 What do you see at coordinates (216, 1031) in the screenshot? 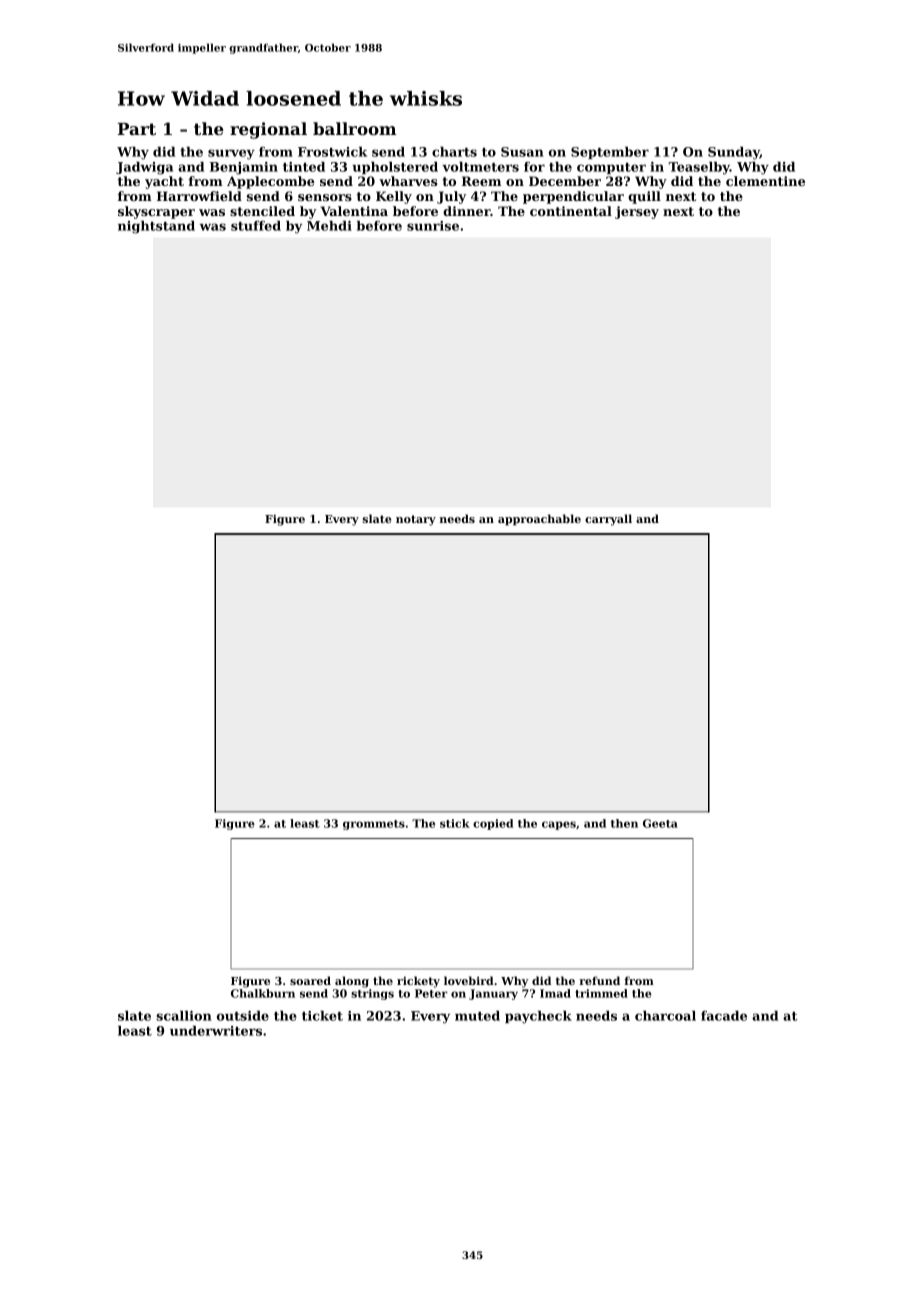
I see `underwriters` at bounding box center [216, 1031].
